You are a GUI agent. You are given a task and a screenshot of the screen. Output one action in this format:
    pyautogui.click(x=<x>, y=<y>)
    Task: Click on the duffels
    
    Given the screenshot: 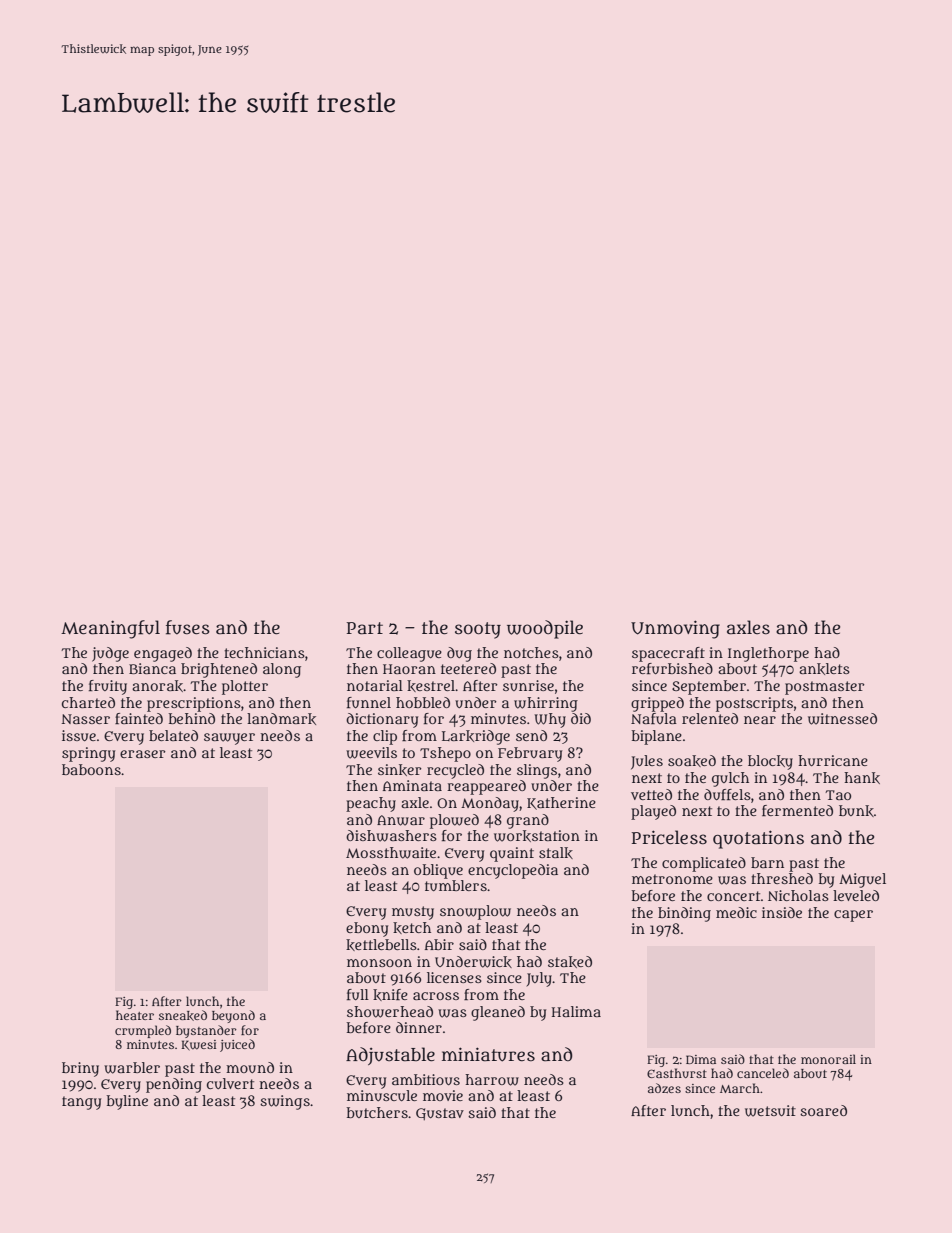 What is the action you would take?
    pyautogui.click(x=727, y=794)
